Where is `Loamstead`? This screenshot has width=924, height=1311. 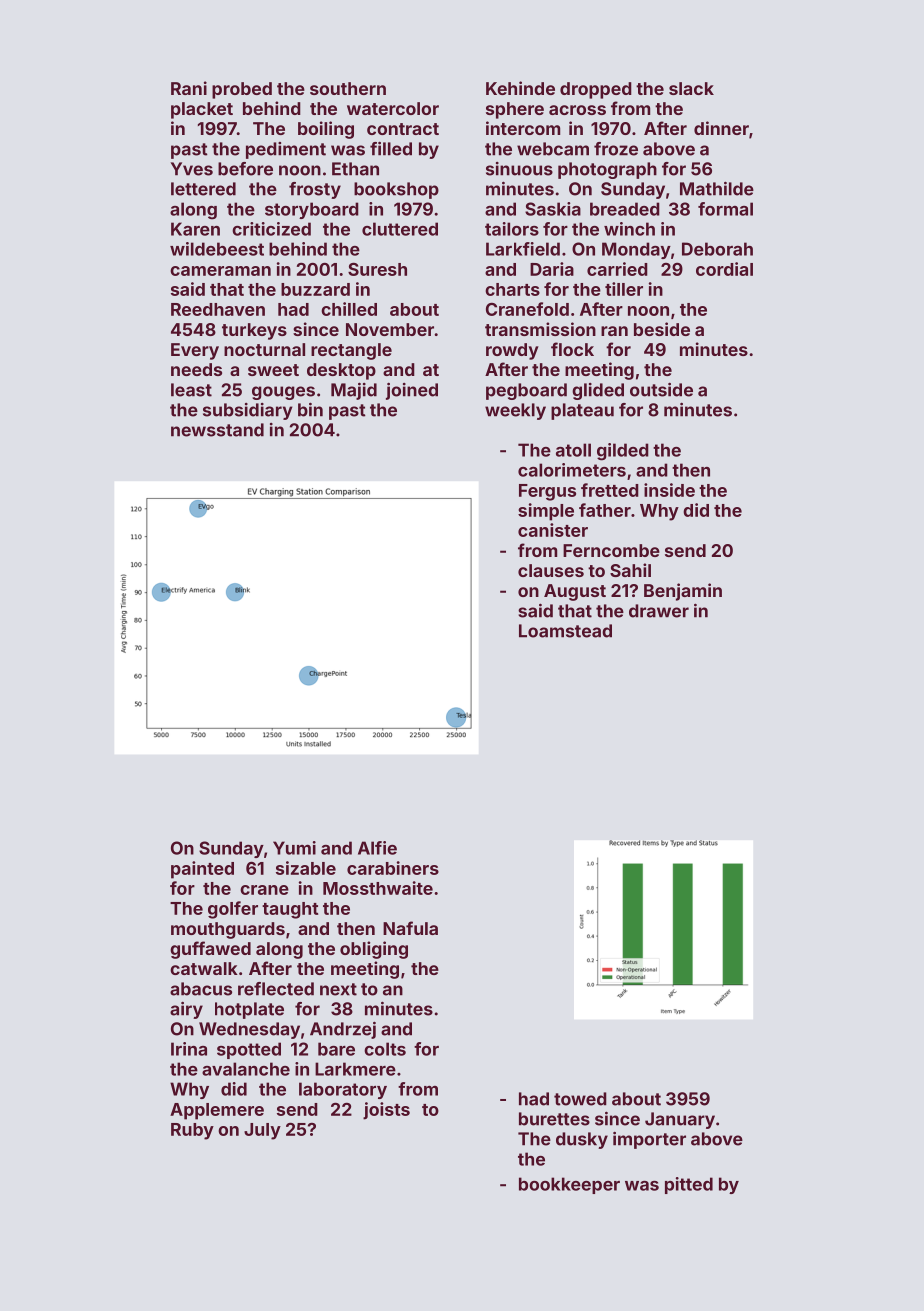
Loamstead is located at coordinates (565, 631).
